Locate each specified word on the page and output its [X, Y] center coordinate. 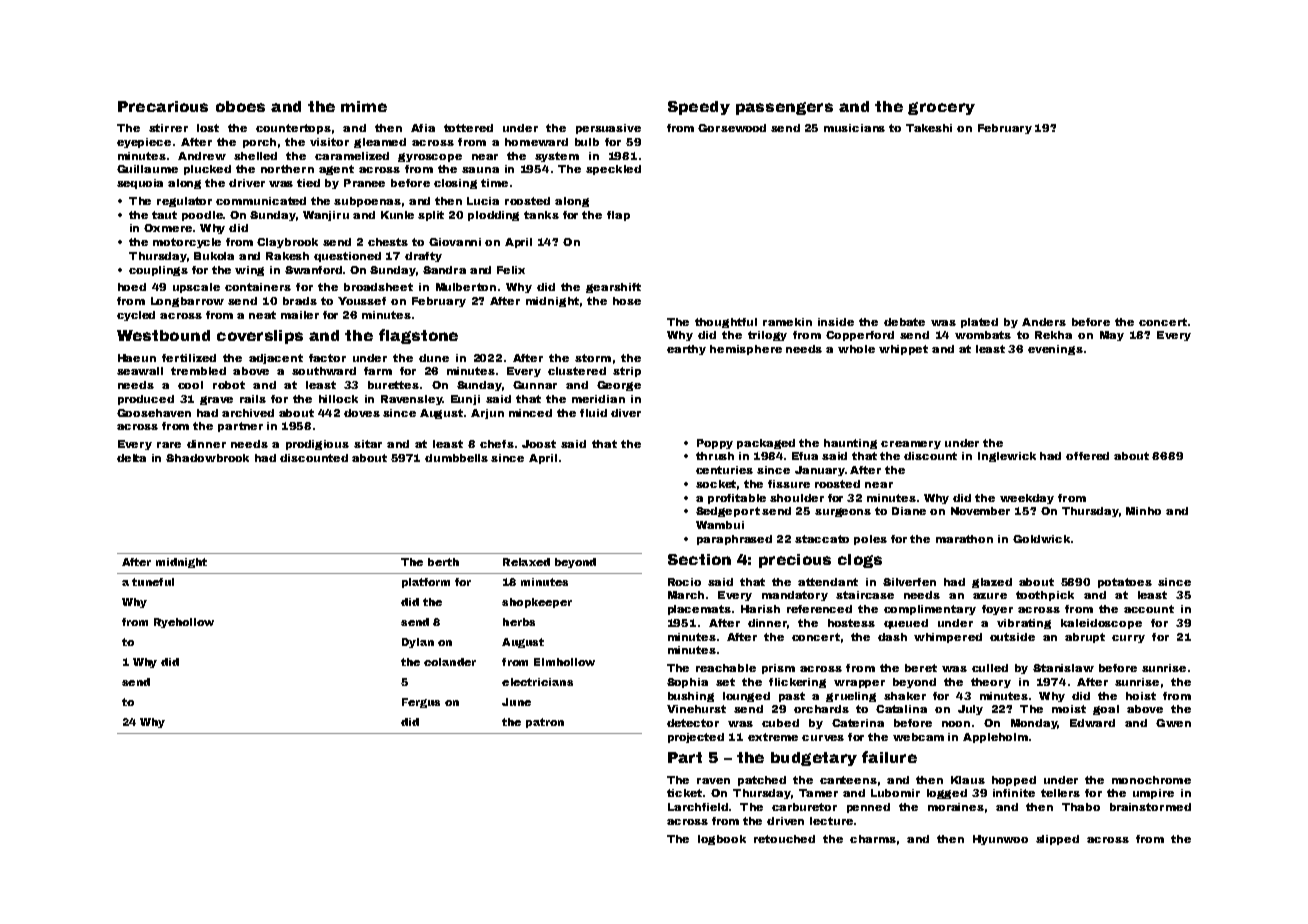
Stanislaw [1063, 668]
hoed [132, 287]
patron [545, 723]
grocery [941, 108]
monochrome [1151, 780]
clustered [577, 371]
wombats [983, 335]
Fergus [421, 703]
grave [216, 400]
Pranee [364, 183]
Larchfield [698, 807]
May [1112, 336]
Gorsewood [732, 128]
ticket [684, 793]
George [619, 386]
